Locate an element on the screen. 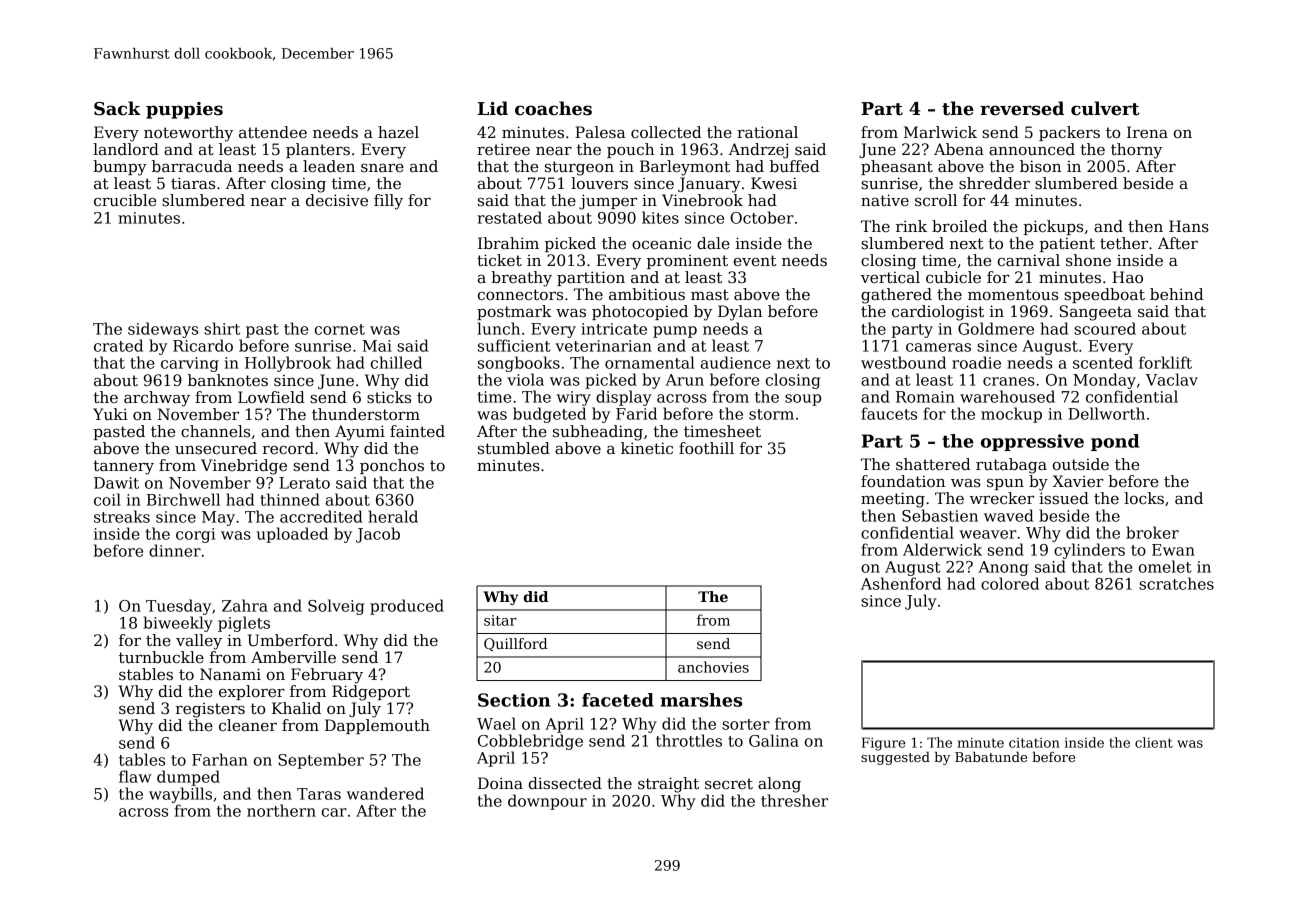 This screenshot has height=924, width=1308. Vinebridge is located at coordinates (244, 467).
